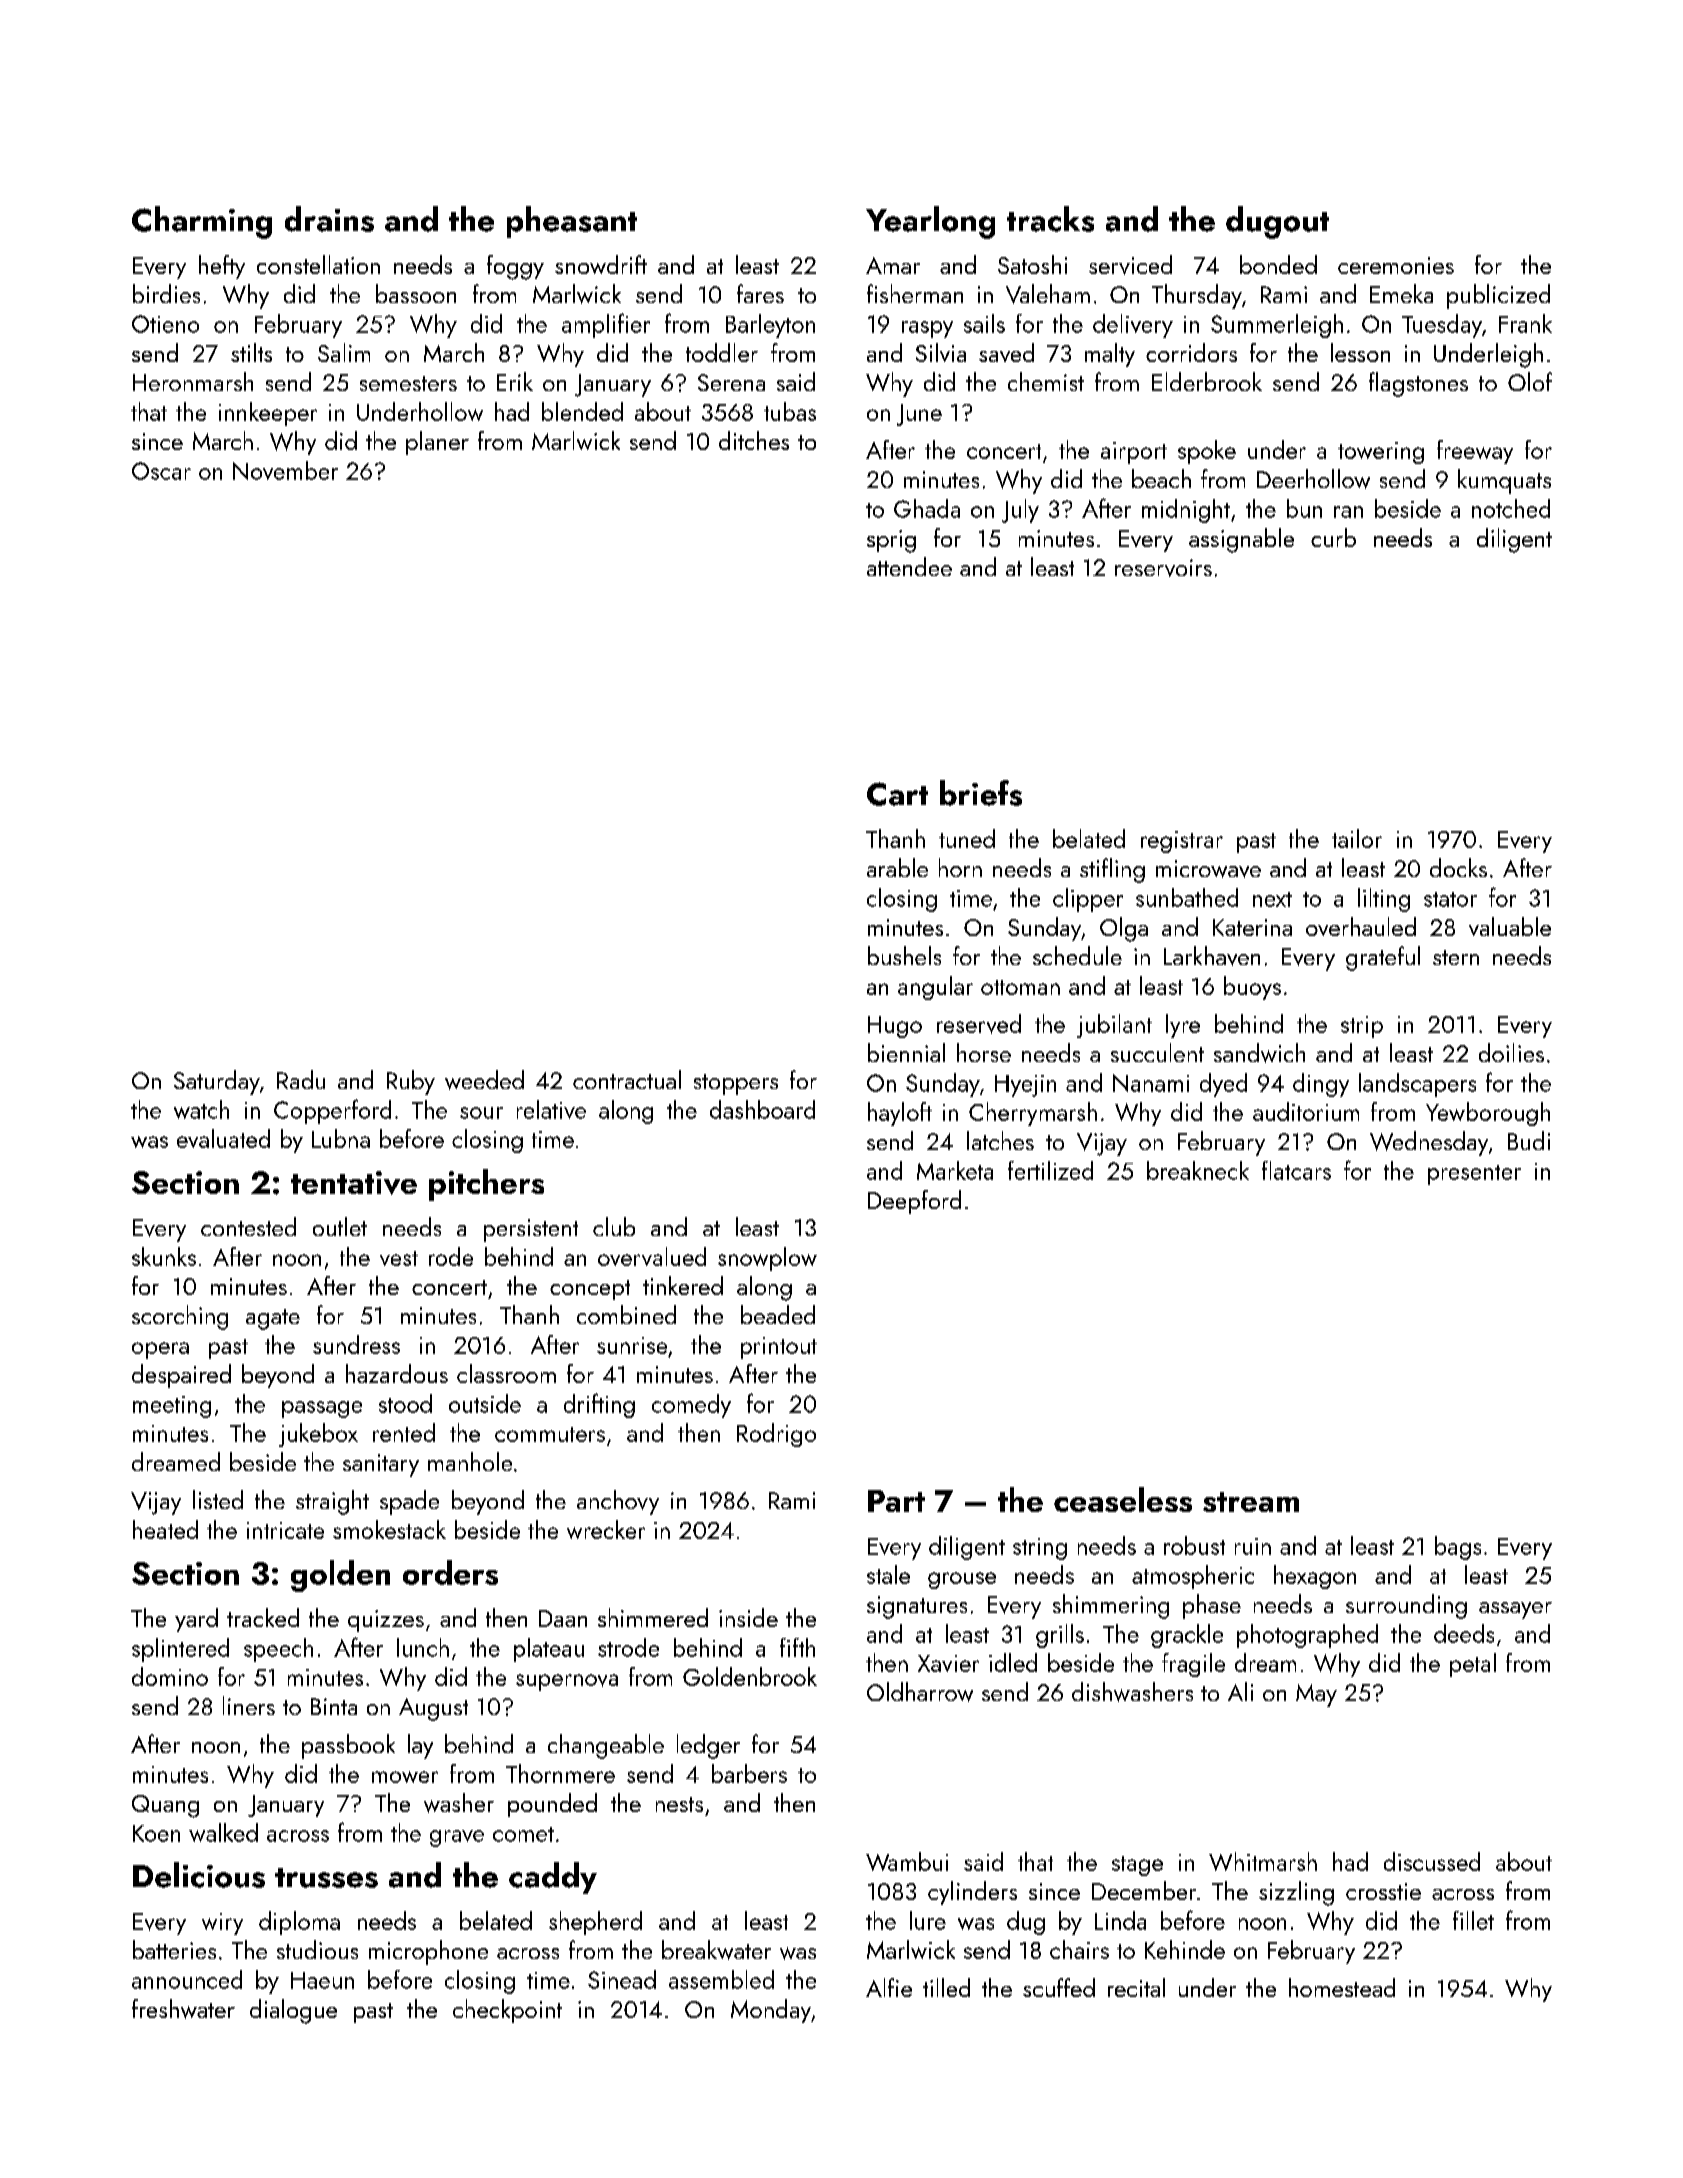  What do you see at coordinates (1186, 511) in the screenshot?
I see `midnight` at bounding box center [1186, 511].
